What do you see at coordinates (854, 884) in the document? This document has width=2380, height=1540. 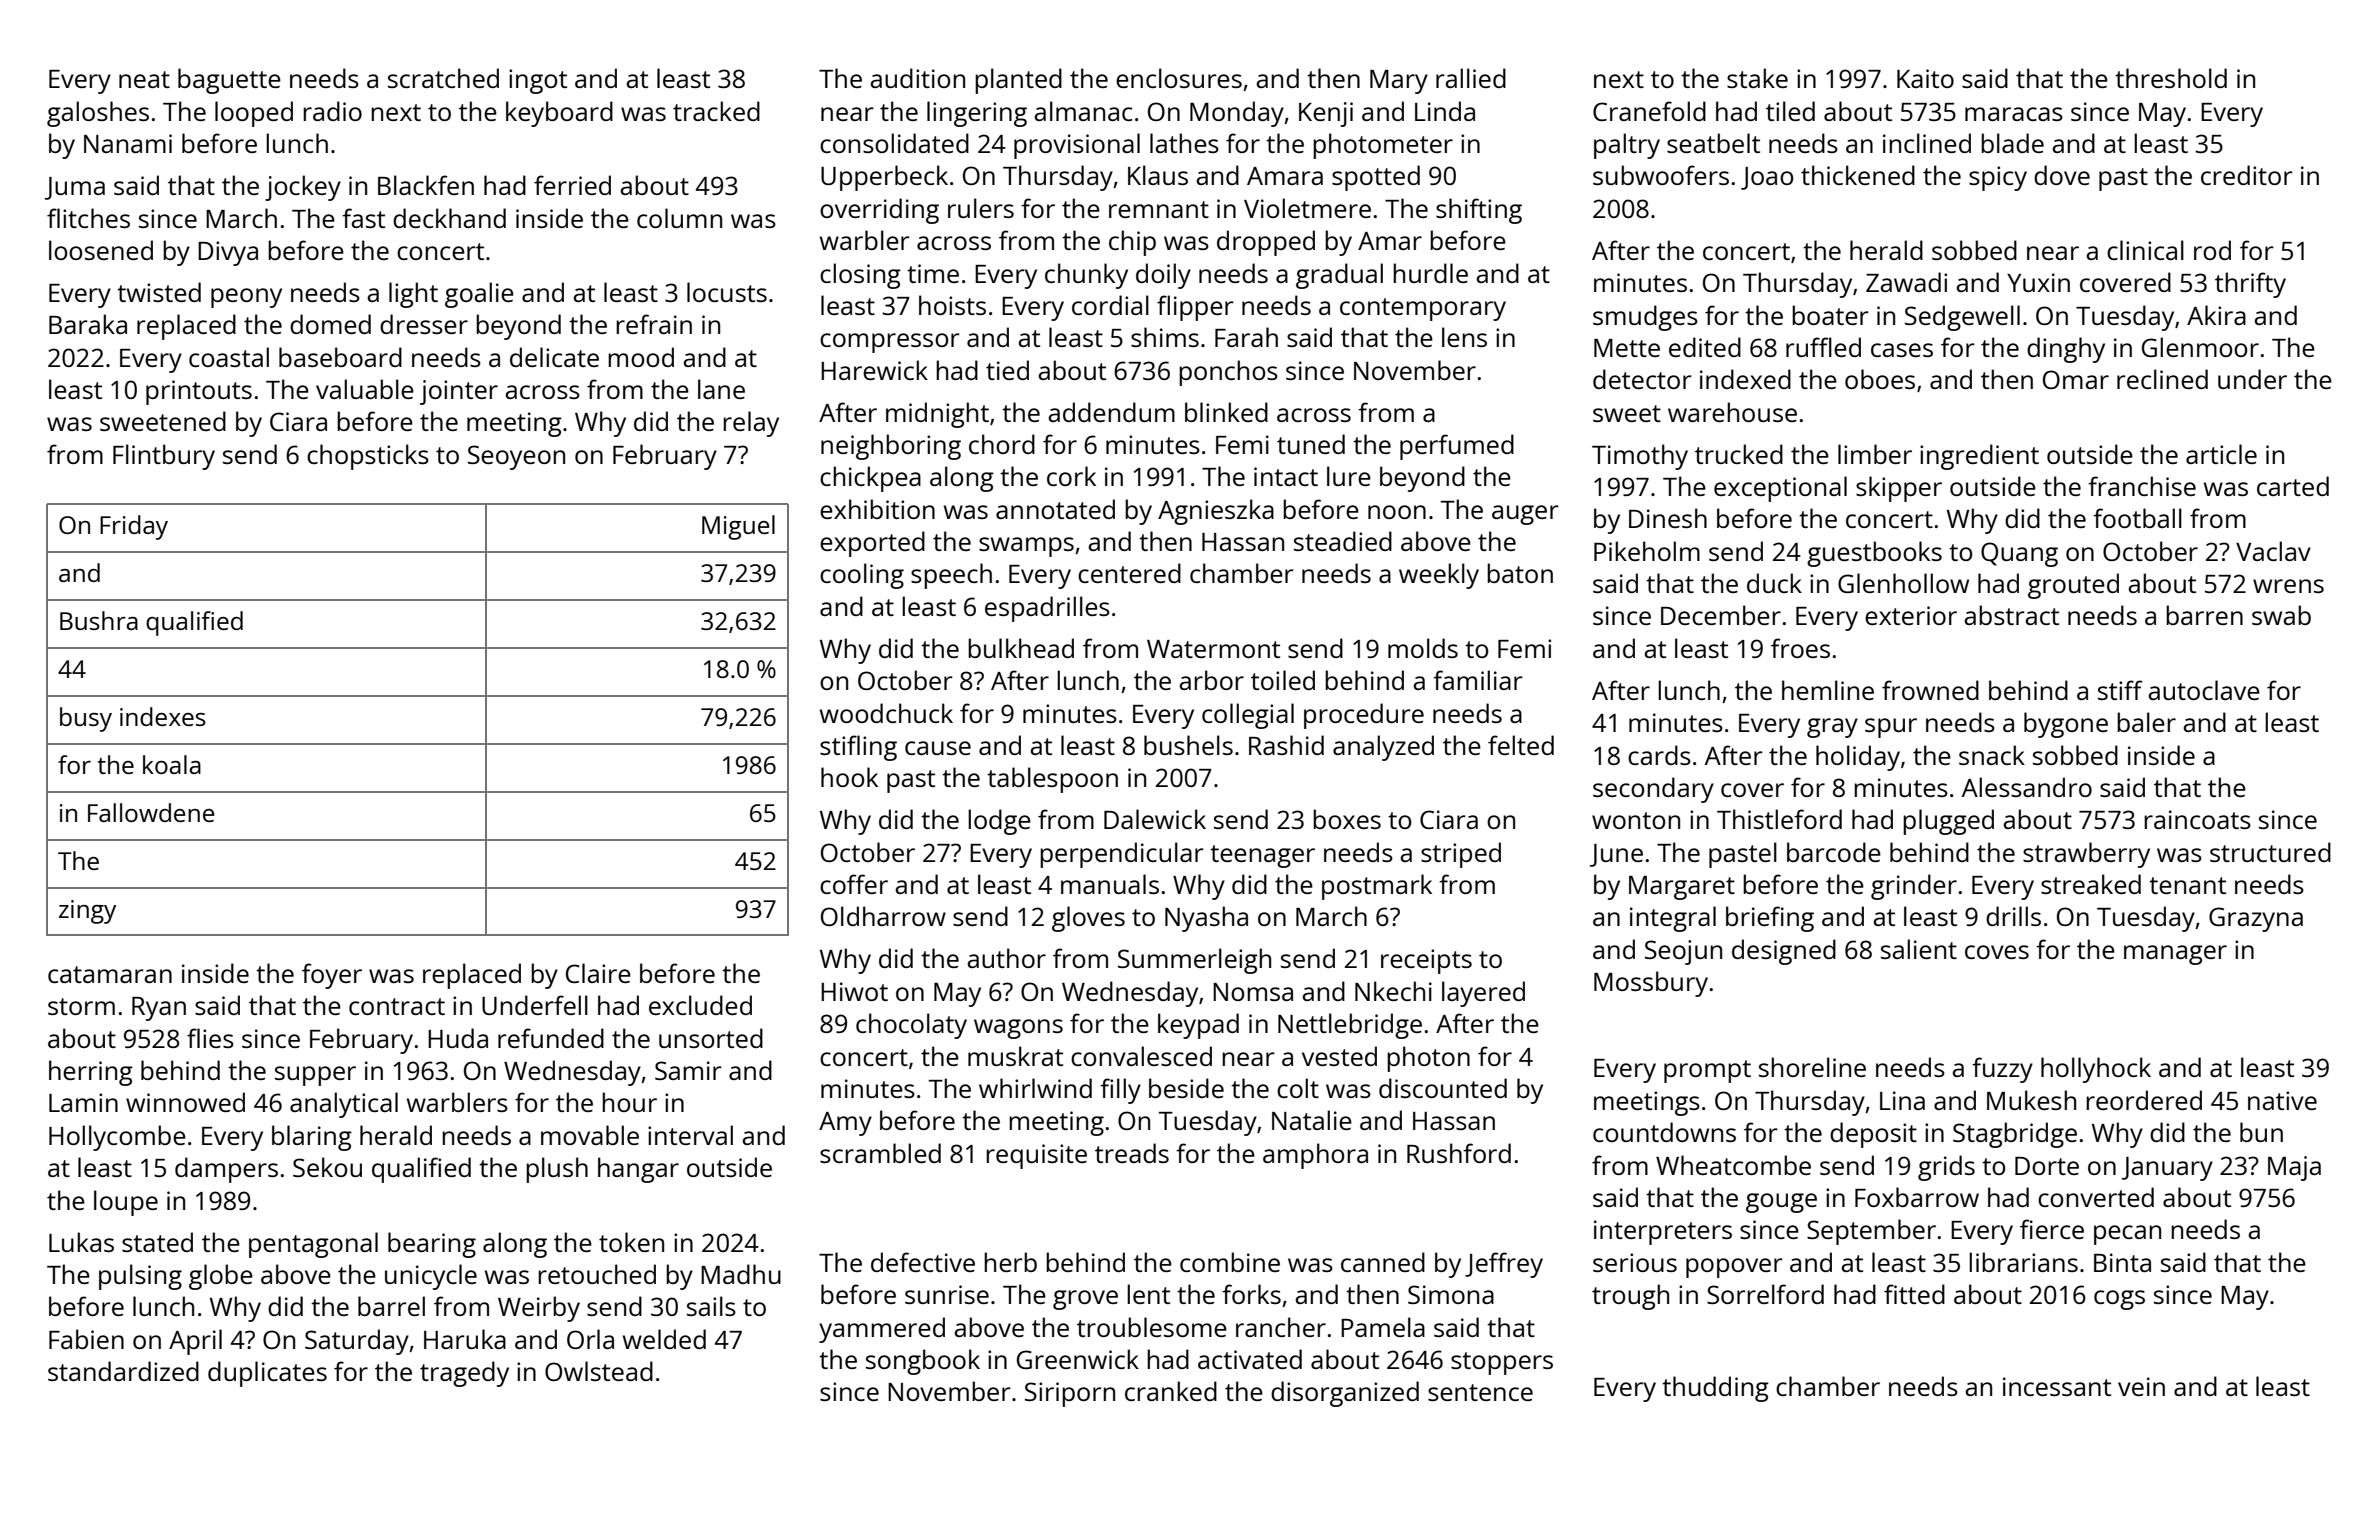 I see `coffer` at bounding box center [854, 884].
